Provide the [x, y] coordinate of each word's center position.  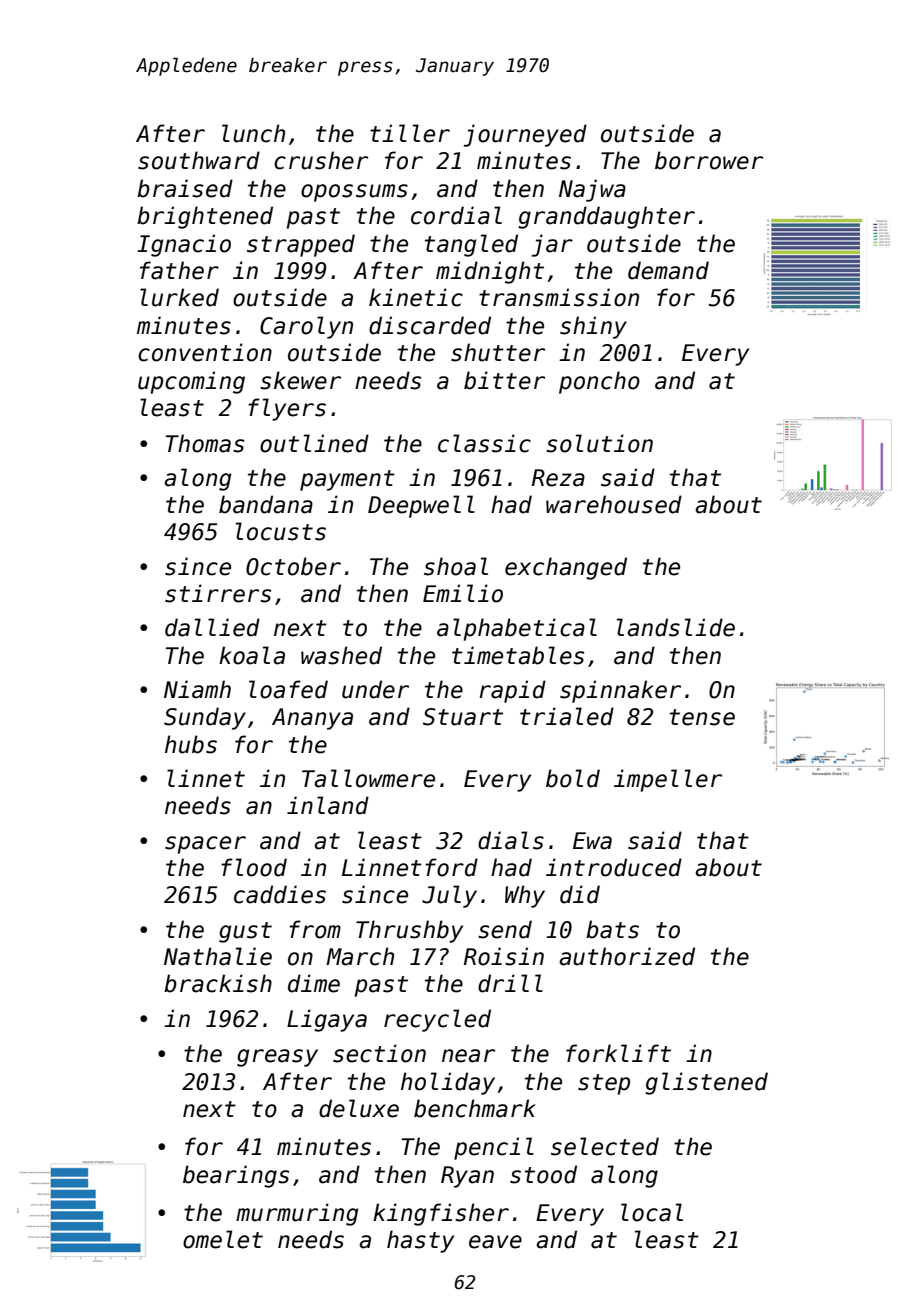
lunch [253, 133]
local [652, 1212]
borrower [709, 160]
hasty [420, 1241]
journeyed [525, 135]
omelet [223, 1239]
